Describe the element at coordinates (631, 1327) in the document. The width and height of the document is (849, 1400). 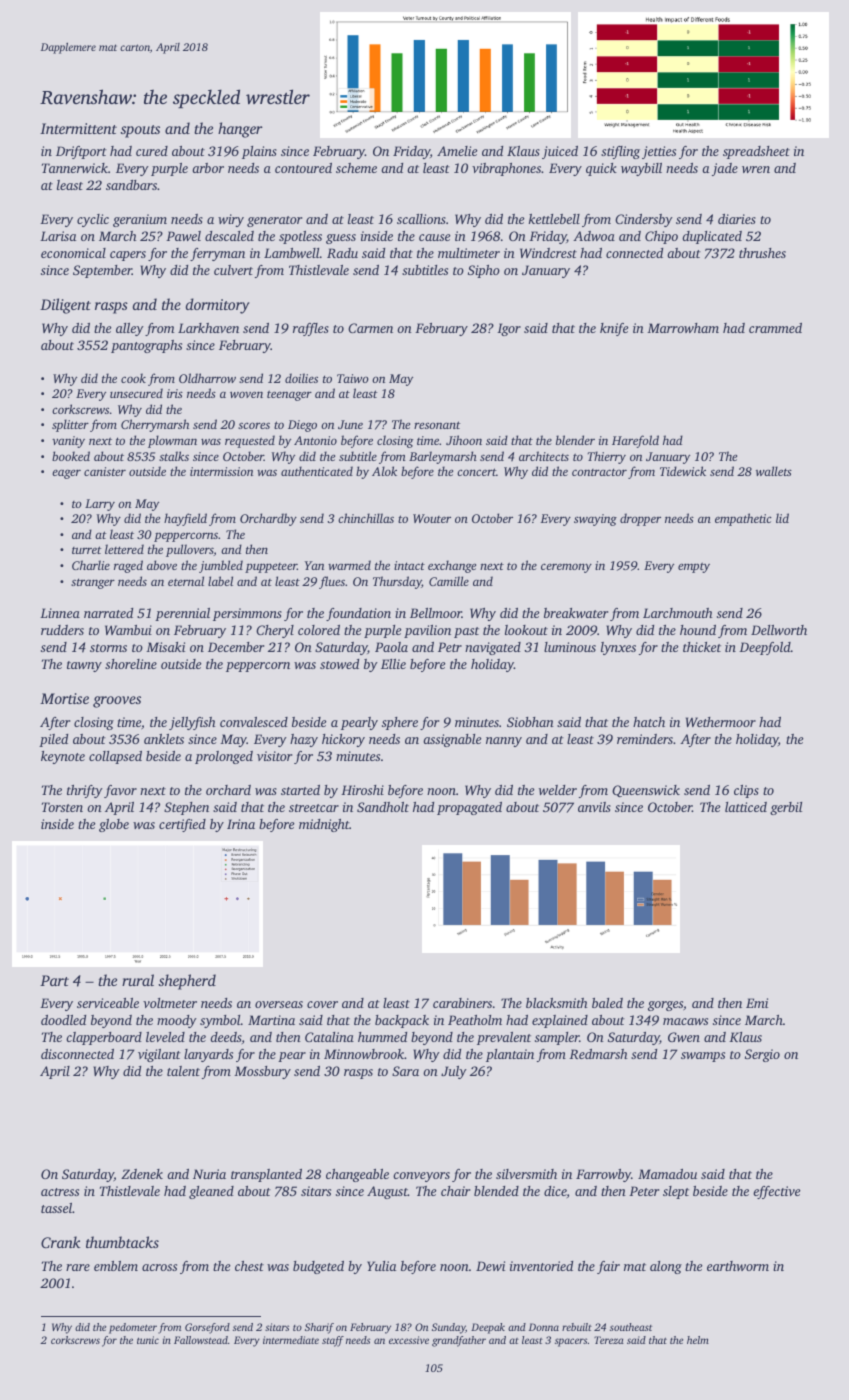
I see `southeast` at that location.
